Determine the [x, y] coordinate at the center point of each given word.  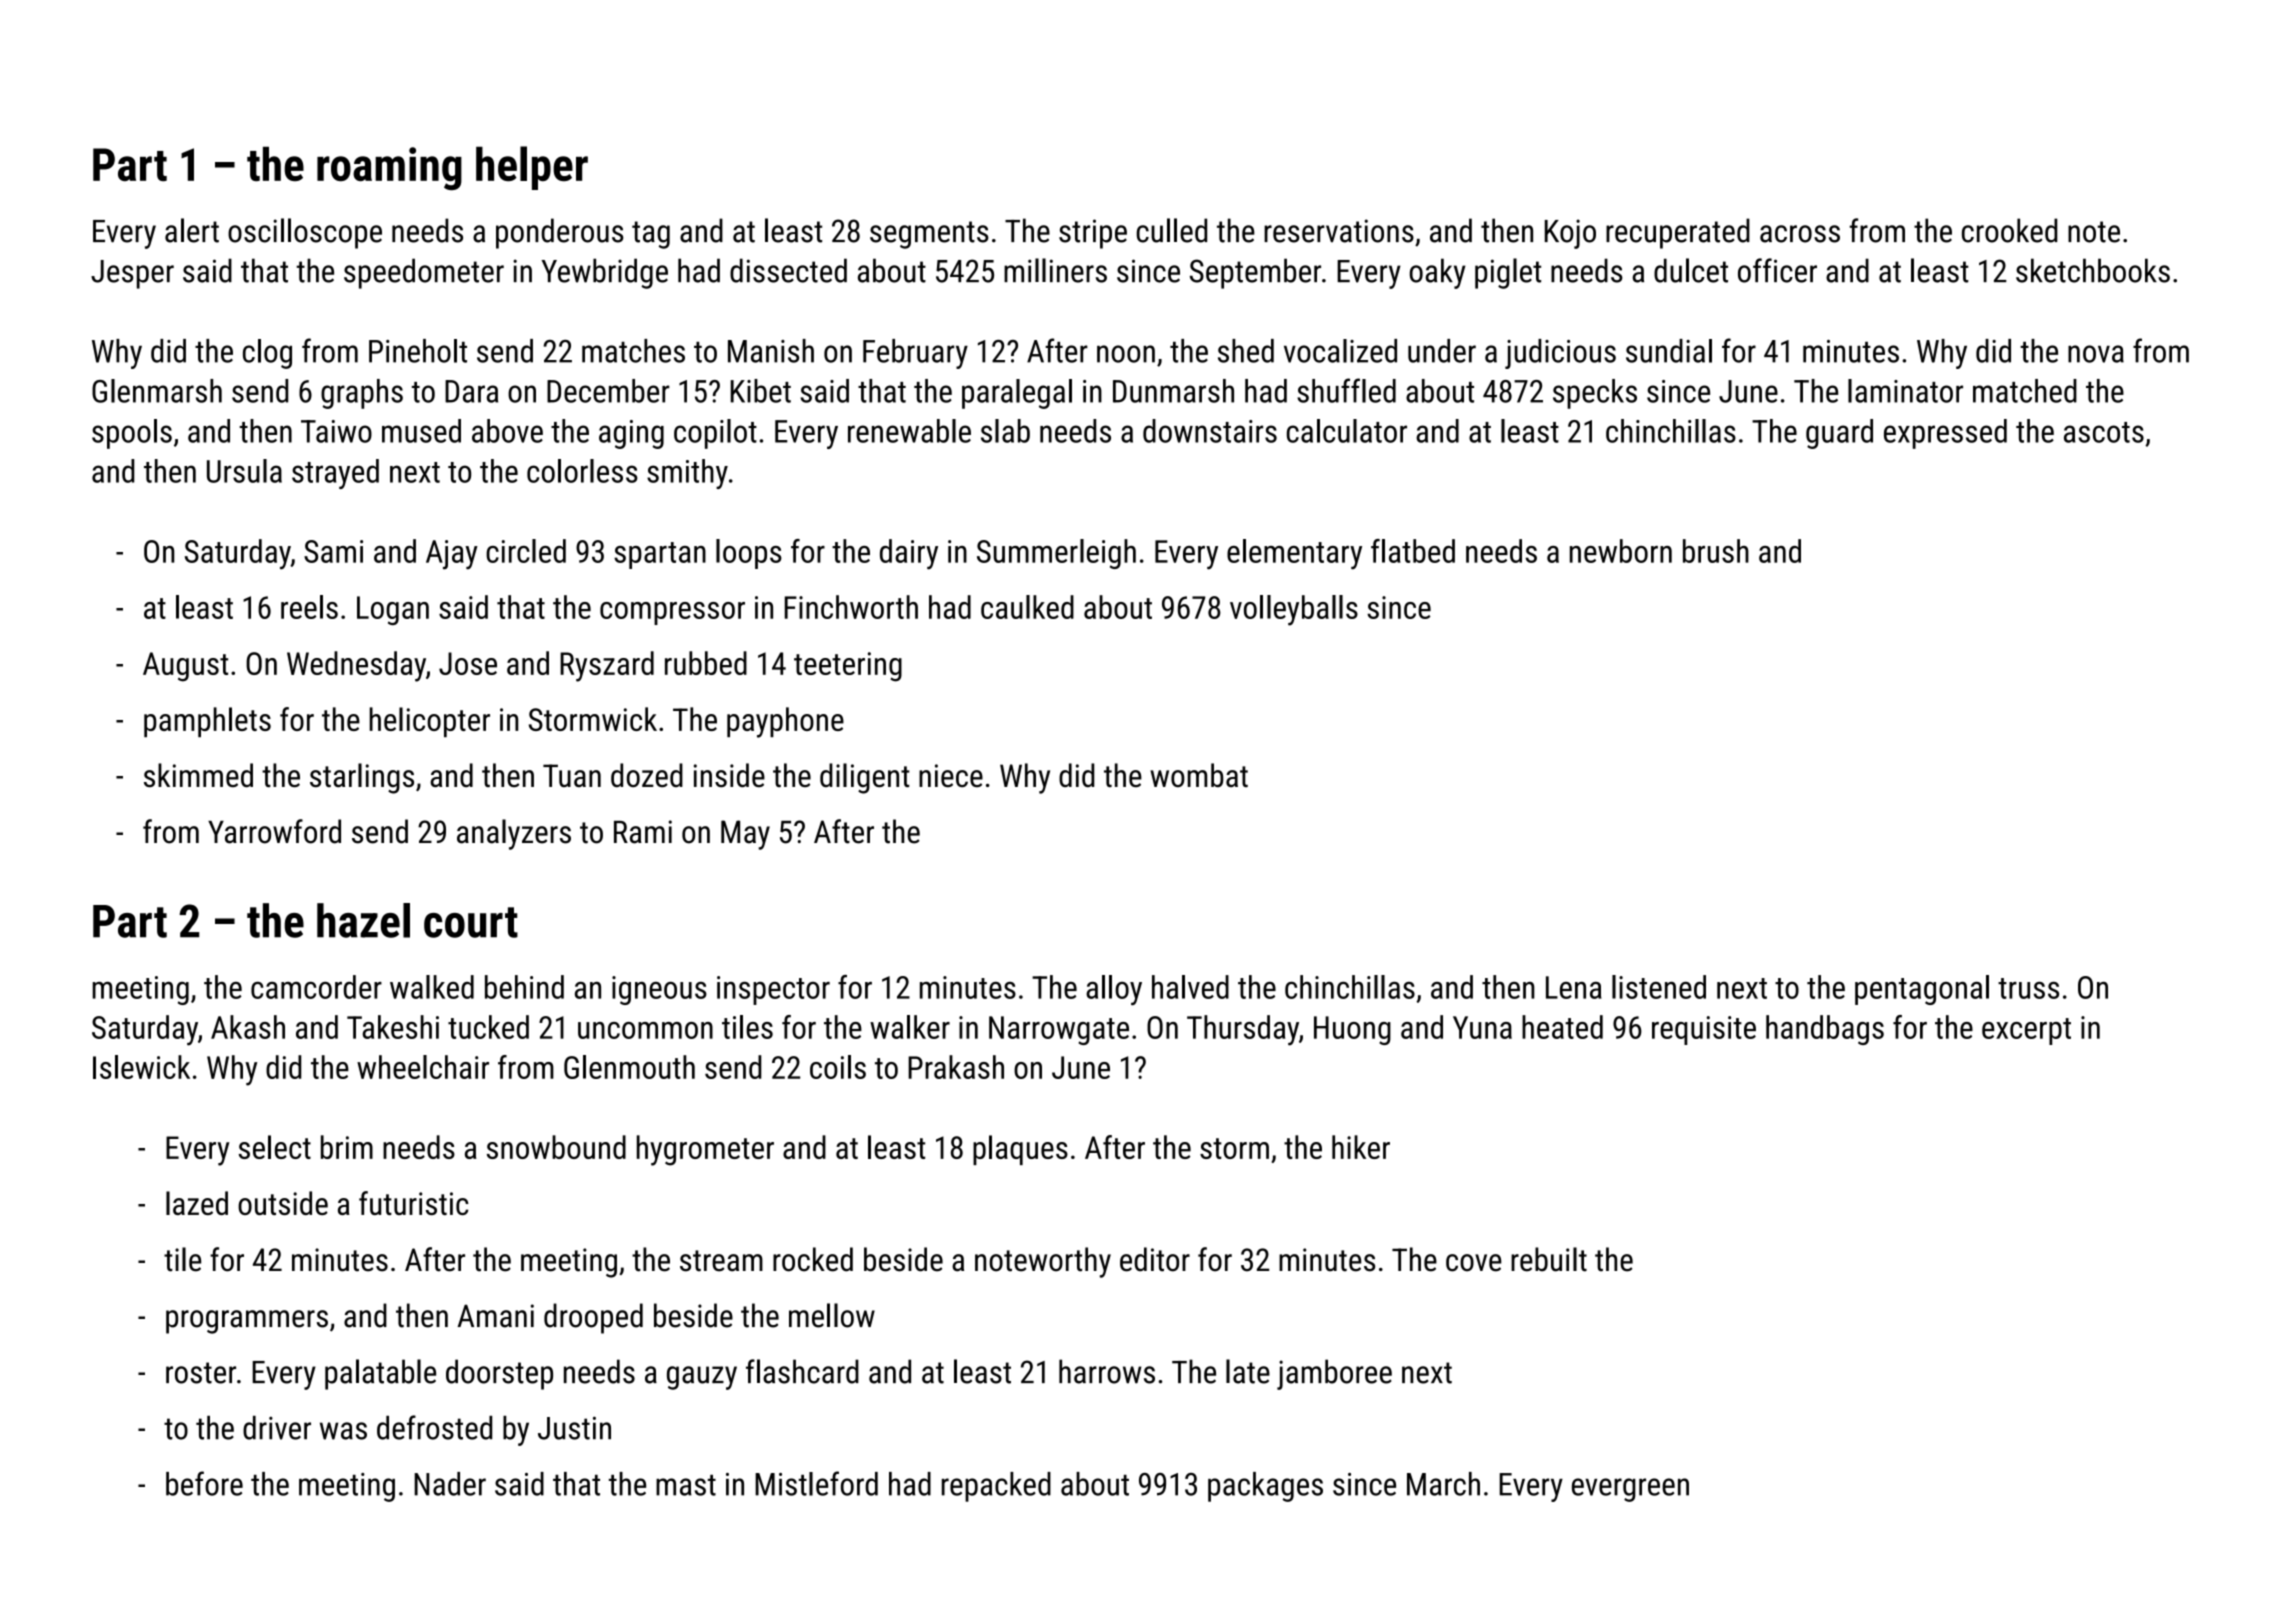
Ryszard [607, 666]
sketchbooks [2093, 270]
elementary [1294, 554]
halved [1190, 987]
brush [1716, 551]
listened [1659, 987]
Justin [574, 1428]
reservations [1339, 231]
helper [532, 168]
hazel [363, 920]
